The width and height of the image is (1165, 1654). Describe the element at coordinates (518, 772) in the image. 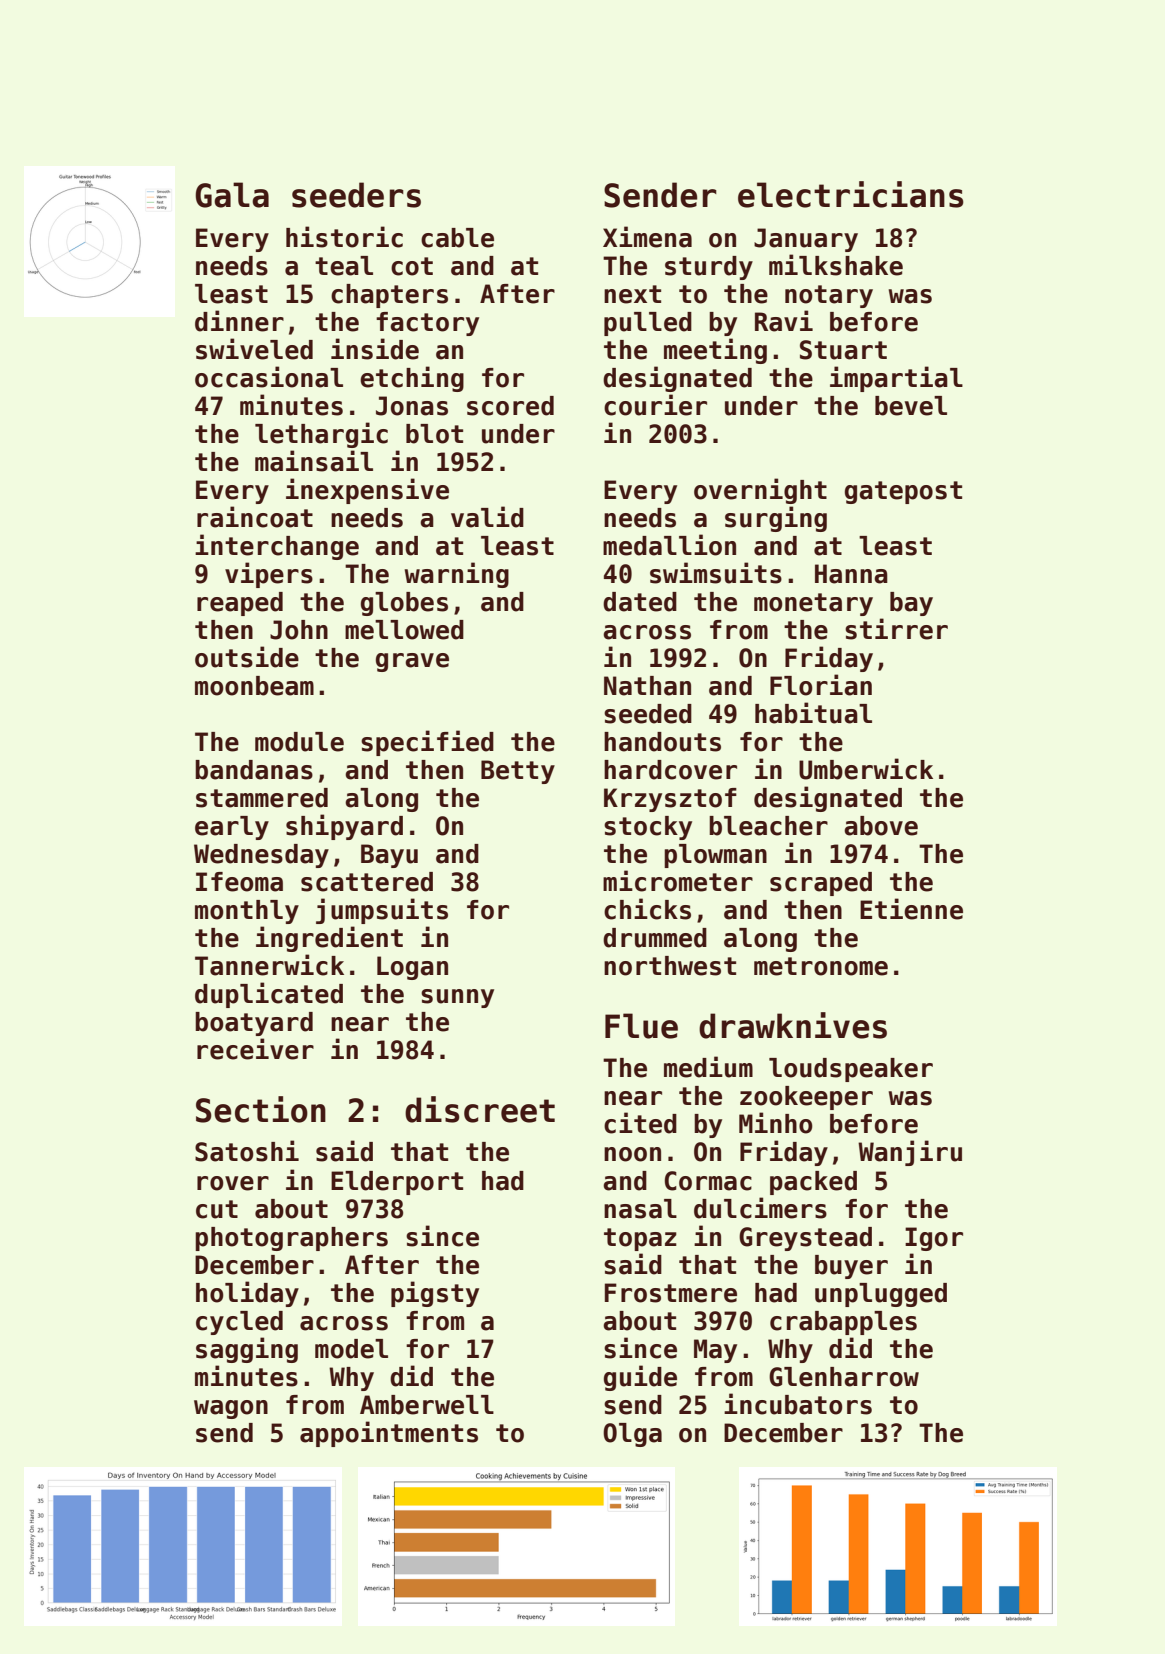

I see `Betty` at that location.
